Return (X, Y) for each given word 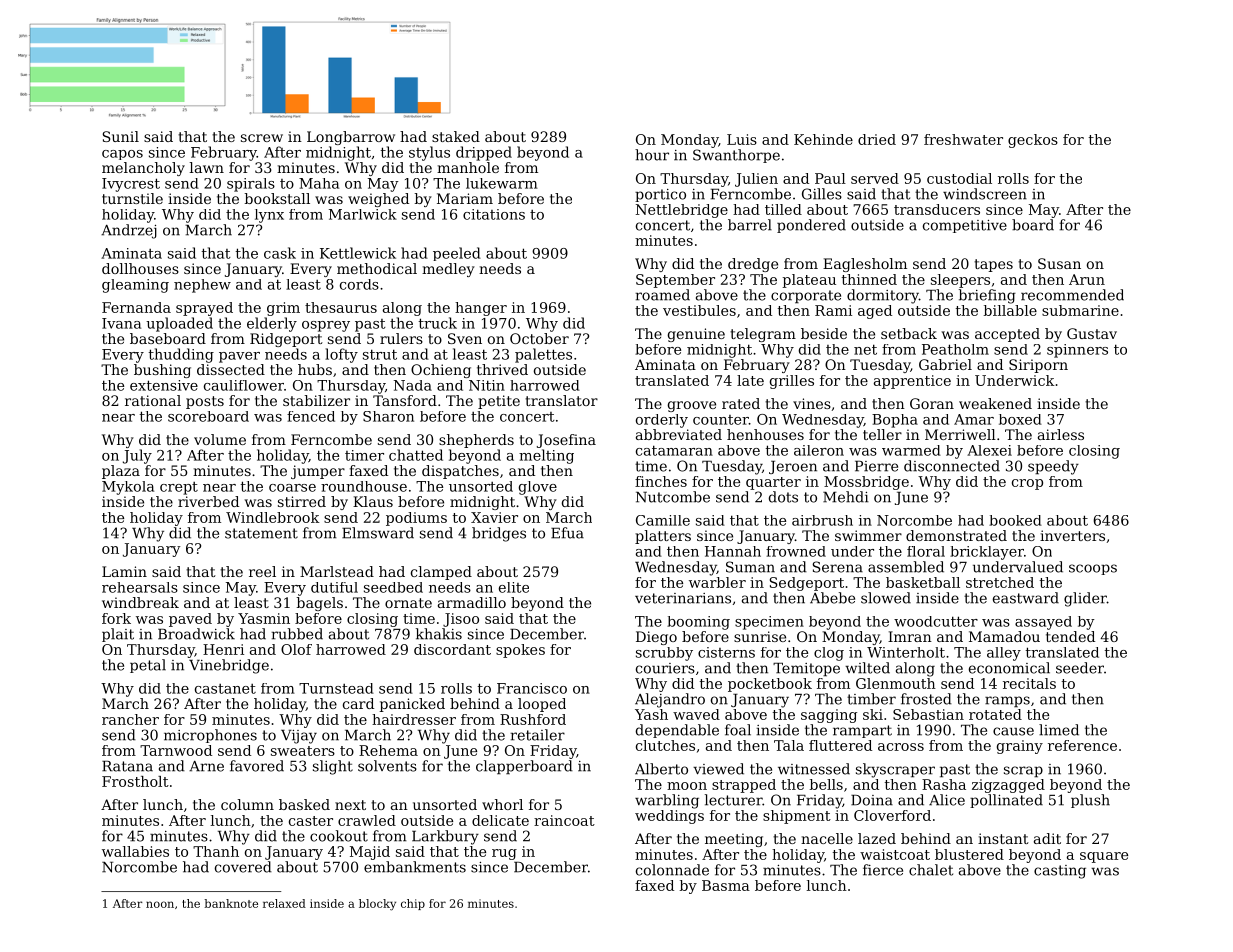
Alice (947, 800)
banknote (231, 903)
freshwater (963, 139)
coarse (292, 488)
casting (1060, 872)
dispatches (460, 472)
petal (148, 666)
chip (413, 904)
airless (1061, 434)
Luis (742, 139)
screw (262, 138)
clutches (665, 745)
